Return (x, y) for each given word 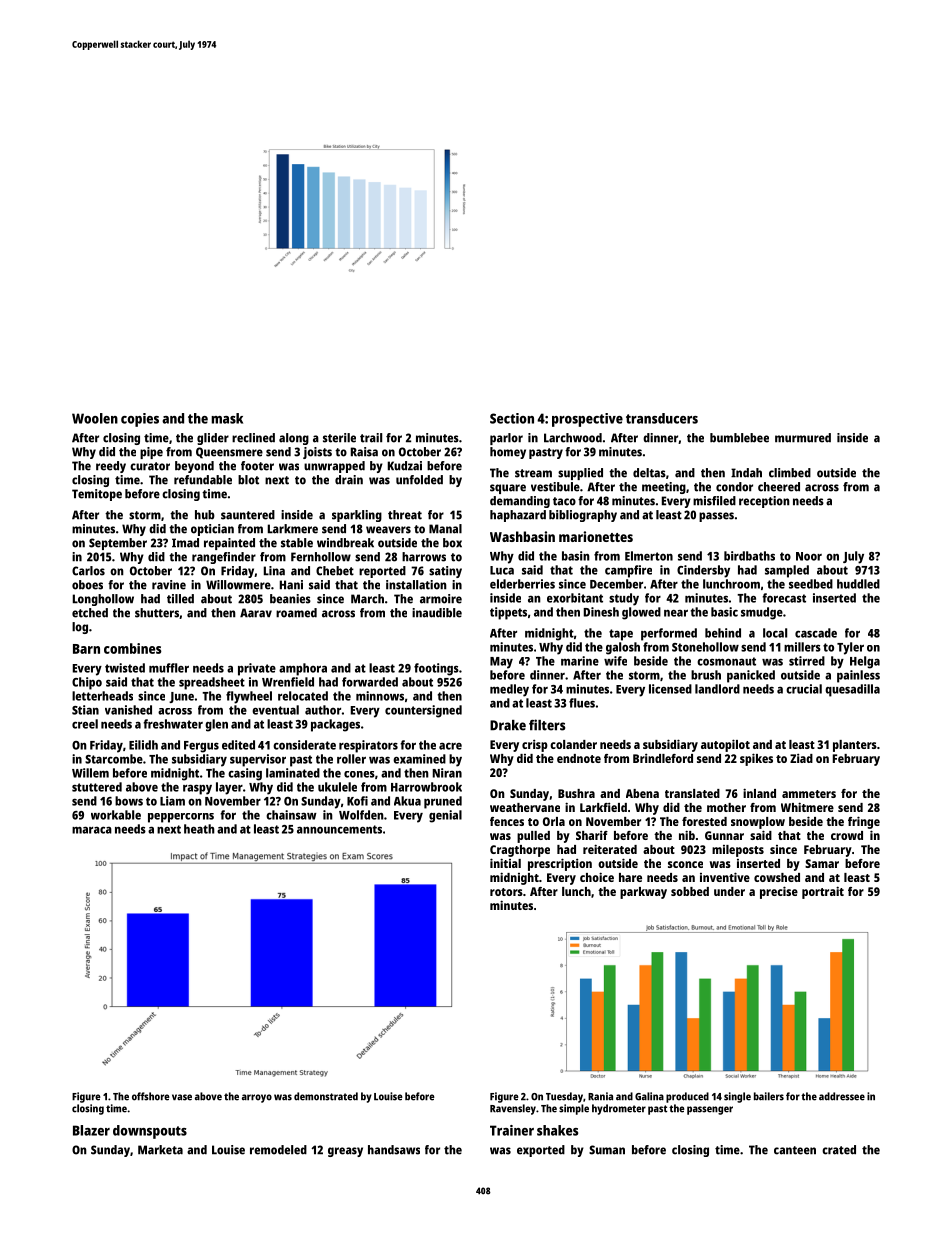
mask (227, 418)
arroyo (257, 1098)
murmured (803, 438)
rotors (506, 892)
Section (512, 418)
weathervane (525, 807)
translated (692, 793)
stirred (807, 661)
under (729, 891)
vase (182, 1097)
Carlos (88, 571)
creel (85, 724)
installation (416, 585)
